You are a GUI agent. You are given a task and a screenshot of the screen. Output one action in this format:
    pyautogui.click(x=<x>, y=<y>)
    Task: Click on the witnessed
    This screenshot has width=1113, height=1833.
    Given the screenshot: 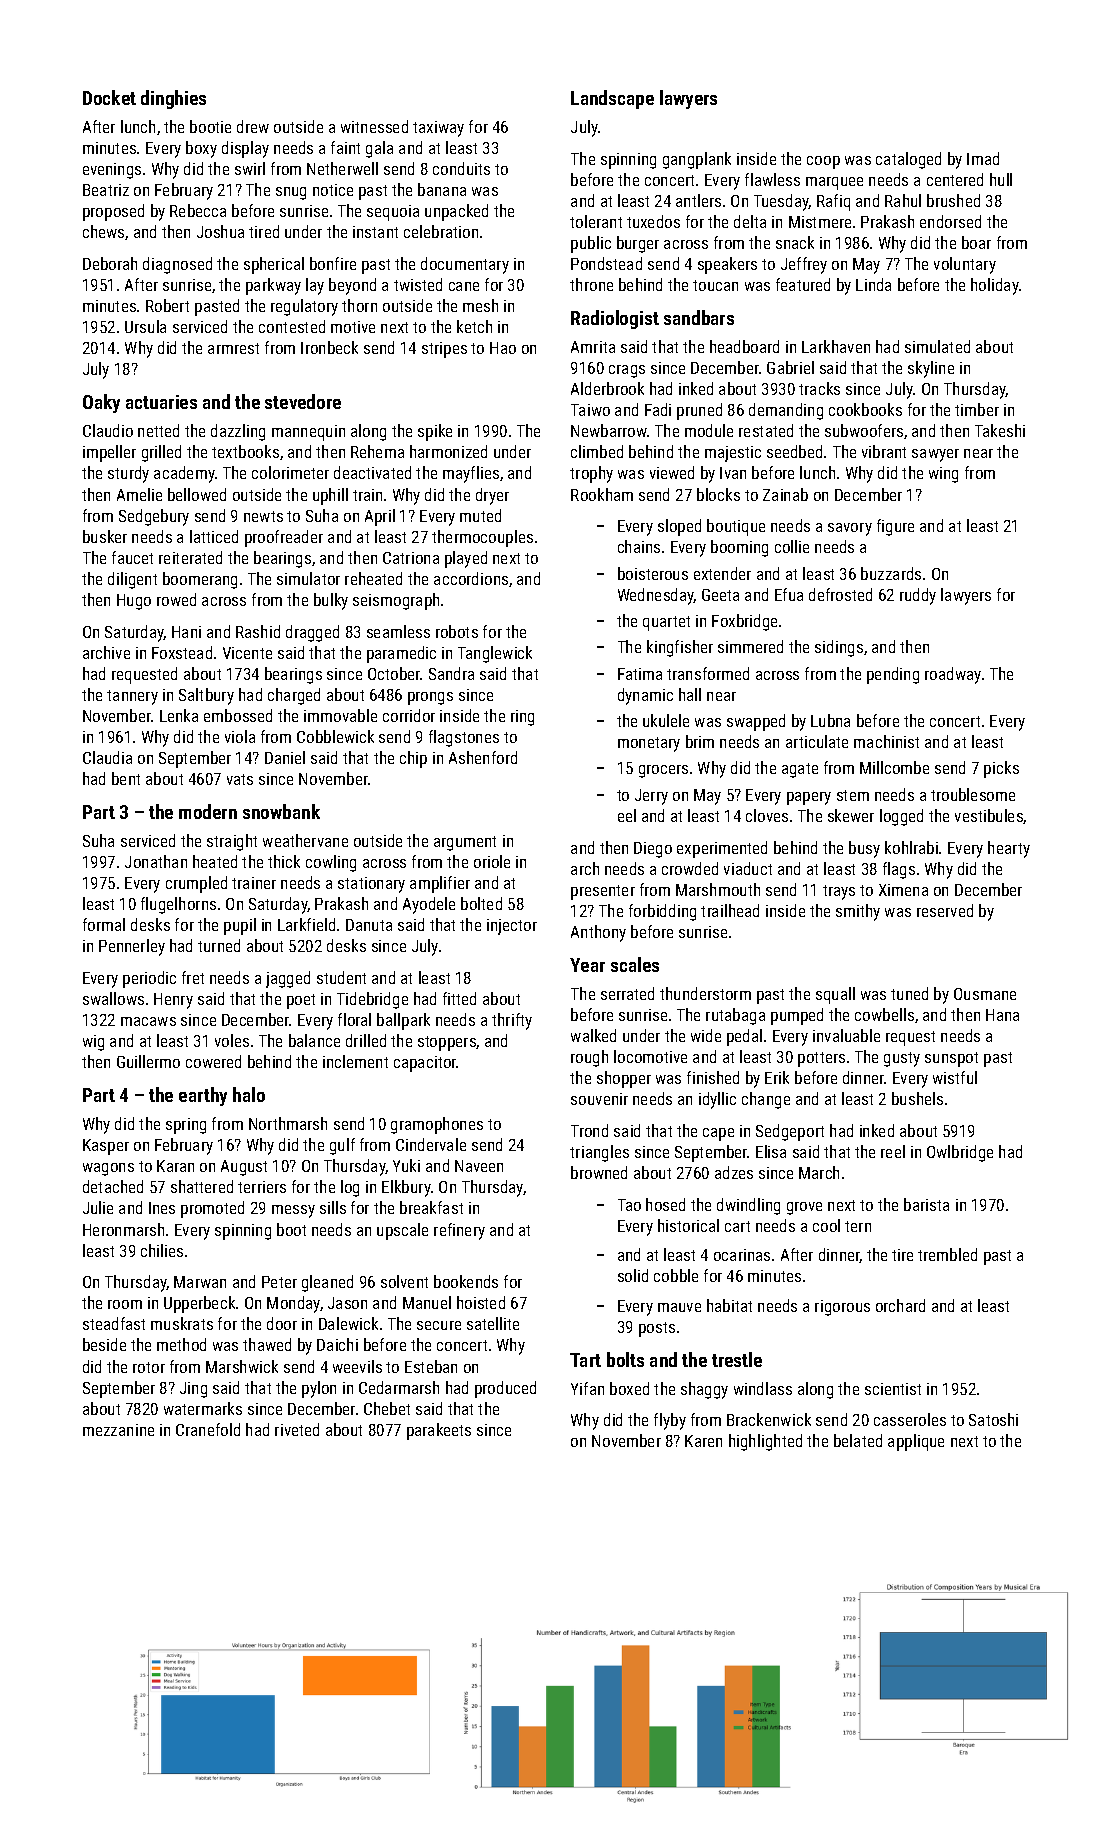 What is the action you would take?
    pyautogui.click(x=374, y=126)
